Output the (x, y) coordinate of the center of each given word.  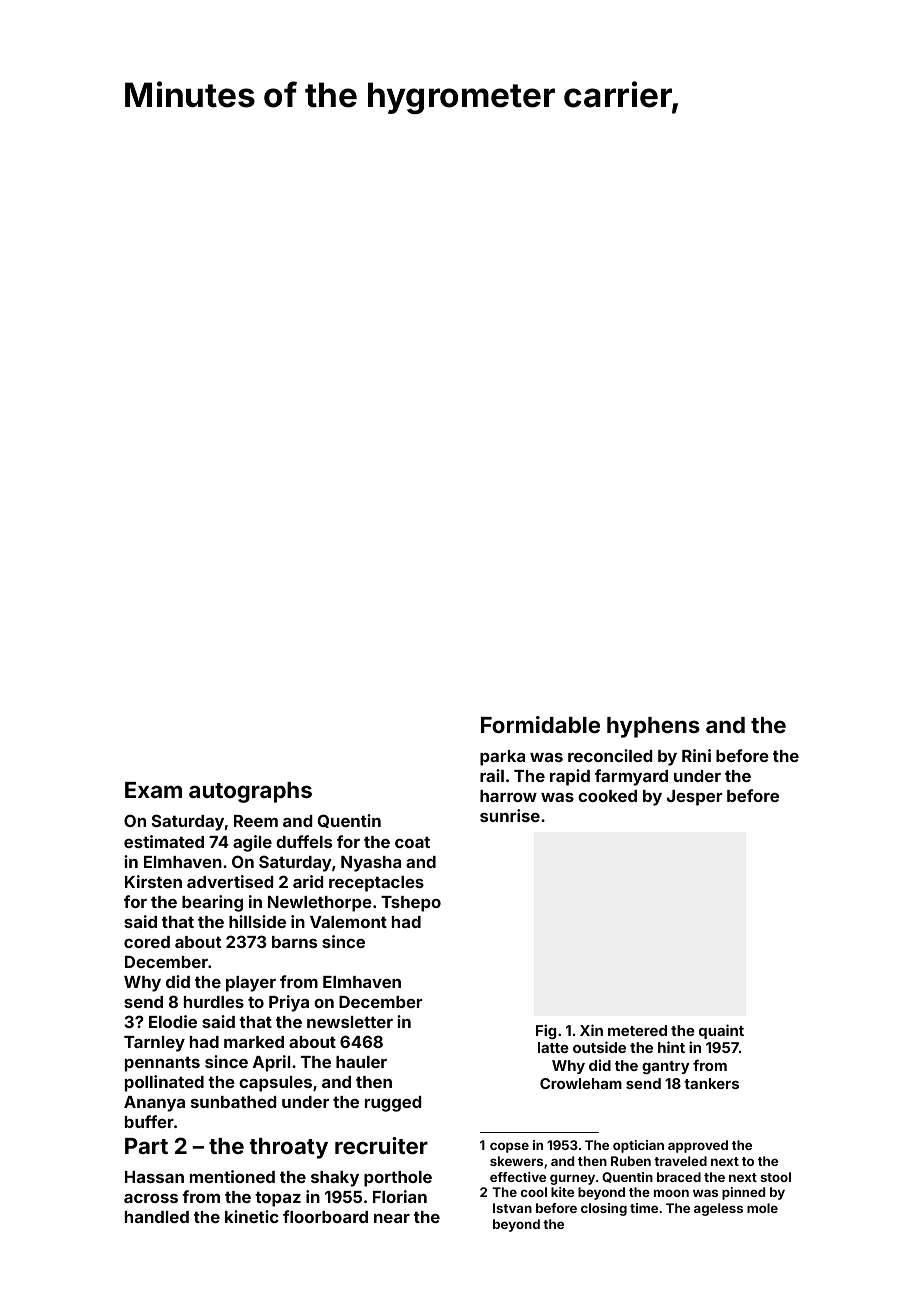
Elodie (173, 1021)
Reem (256, 821)
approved (698, 1146)
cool (534, 1192)
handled (157, 1217)
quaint (721, 1031)
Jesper (694, 798)
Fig (546, 1031)
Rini (696, 755)
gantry (665, 1067)
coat (412, 842)
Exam (153, 790)
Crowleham (581, 1083)
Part (146, 1146)
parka (502, 758)
